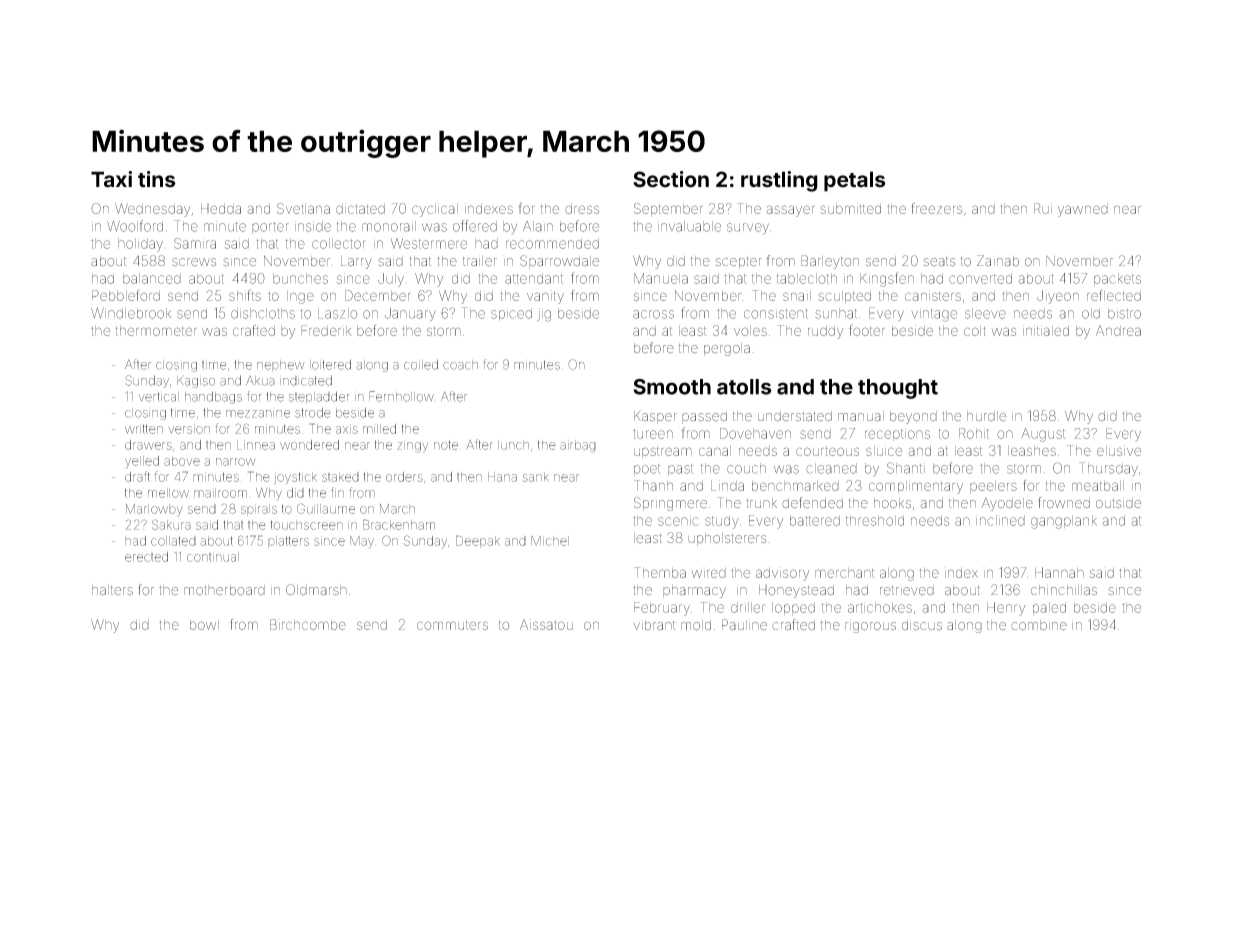 The height and width of the page is (952, 1233). Describe the element at coordinates (306, 380) in the page. I see `indicated` at that location.
